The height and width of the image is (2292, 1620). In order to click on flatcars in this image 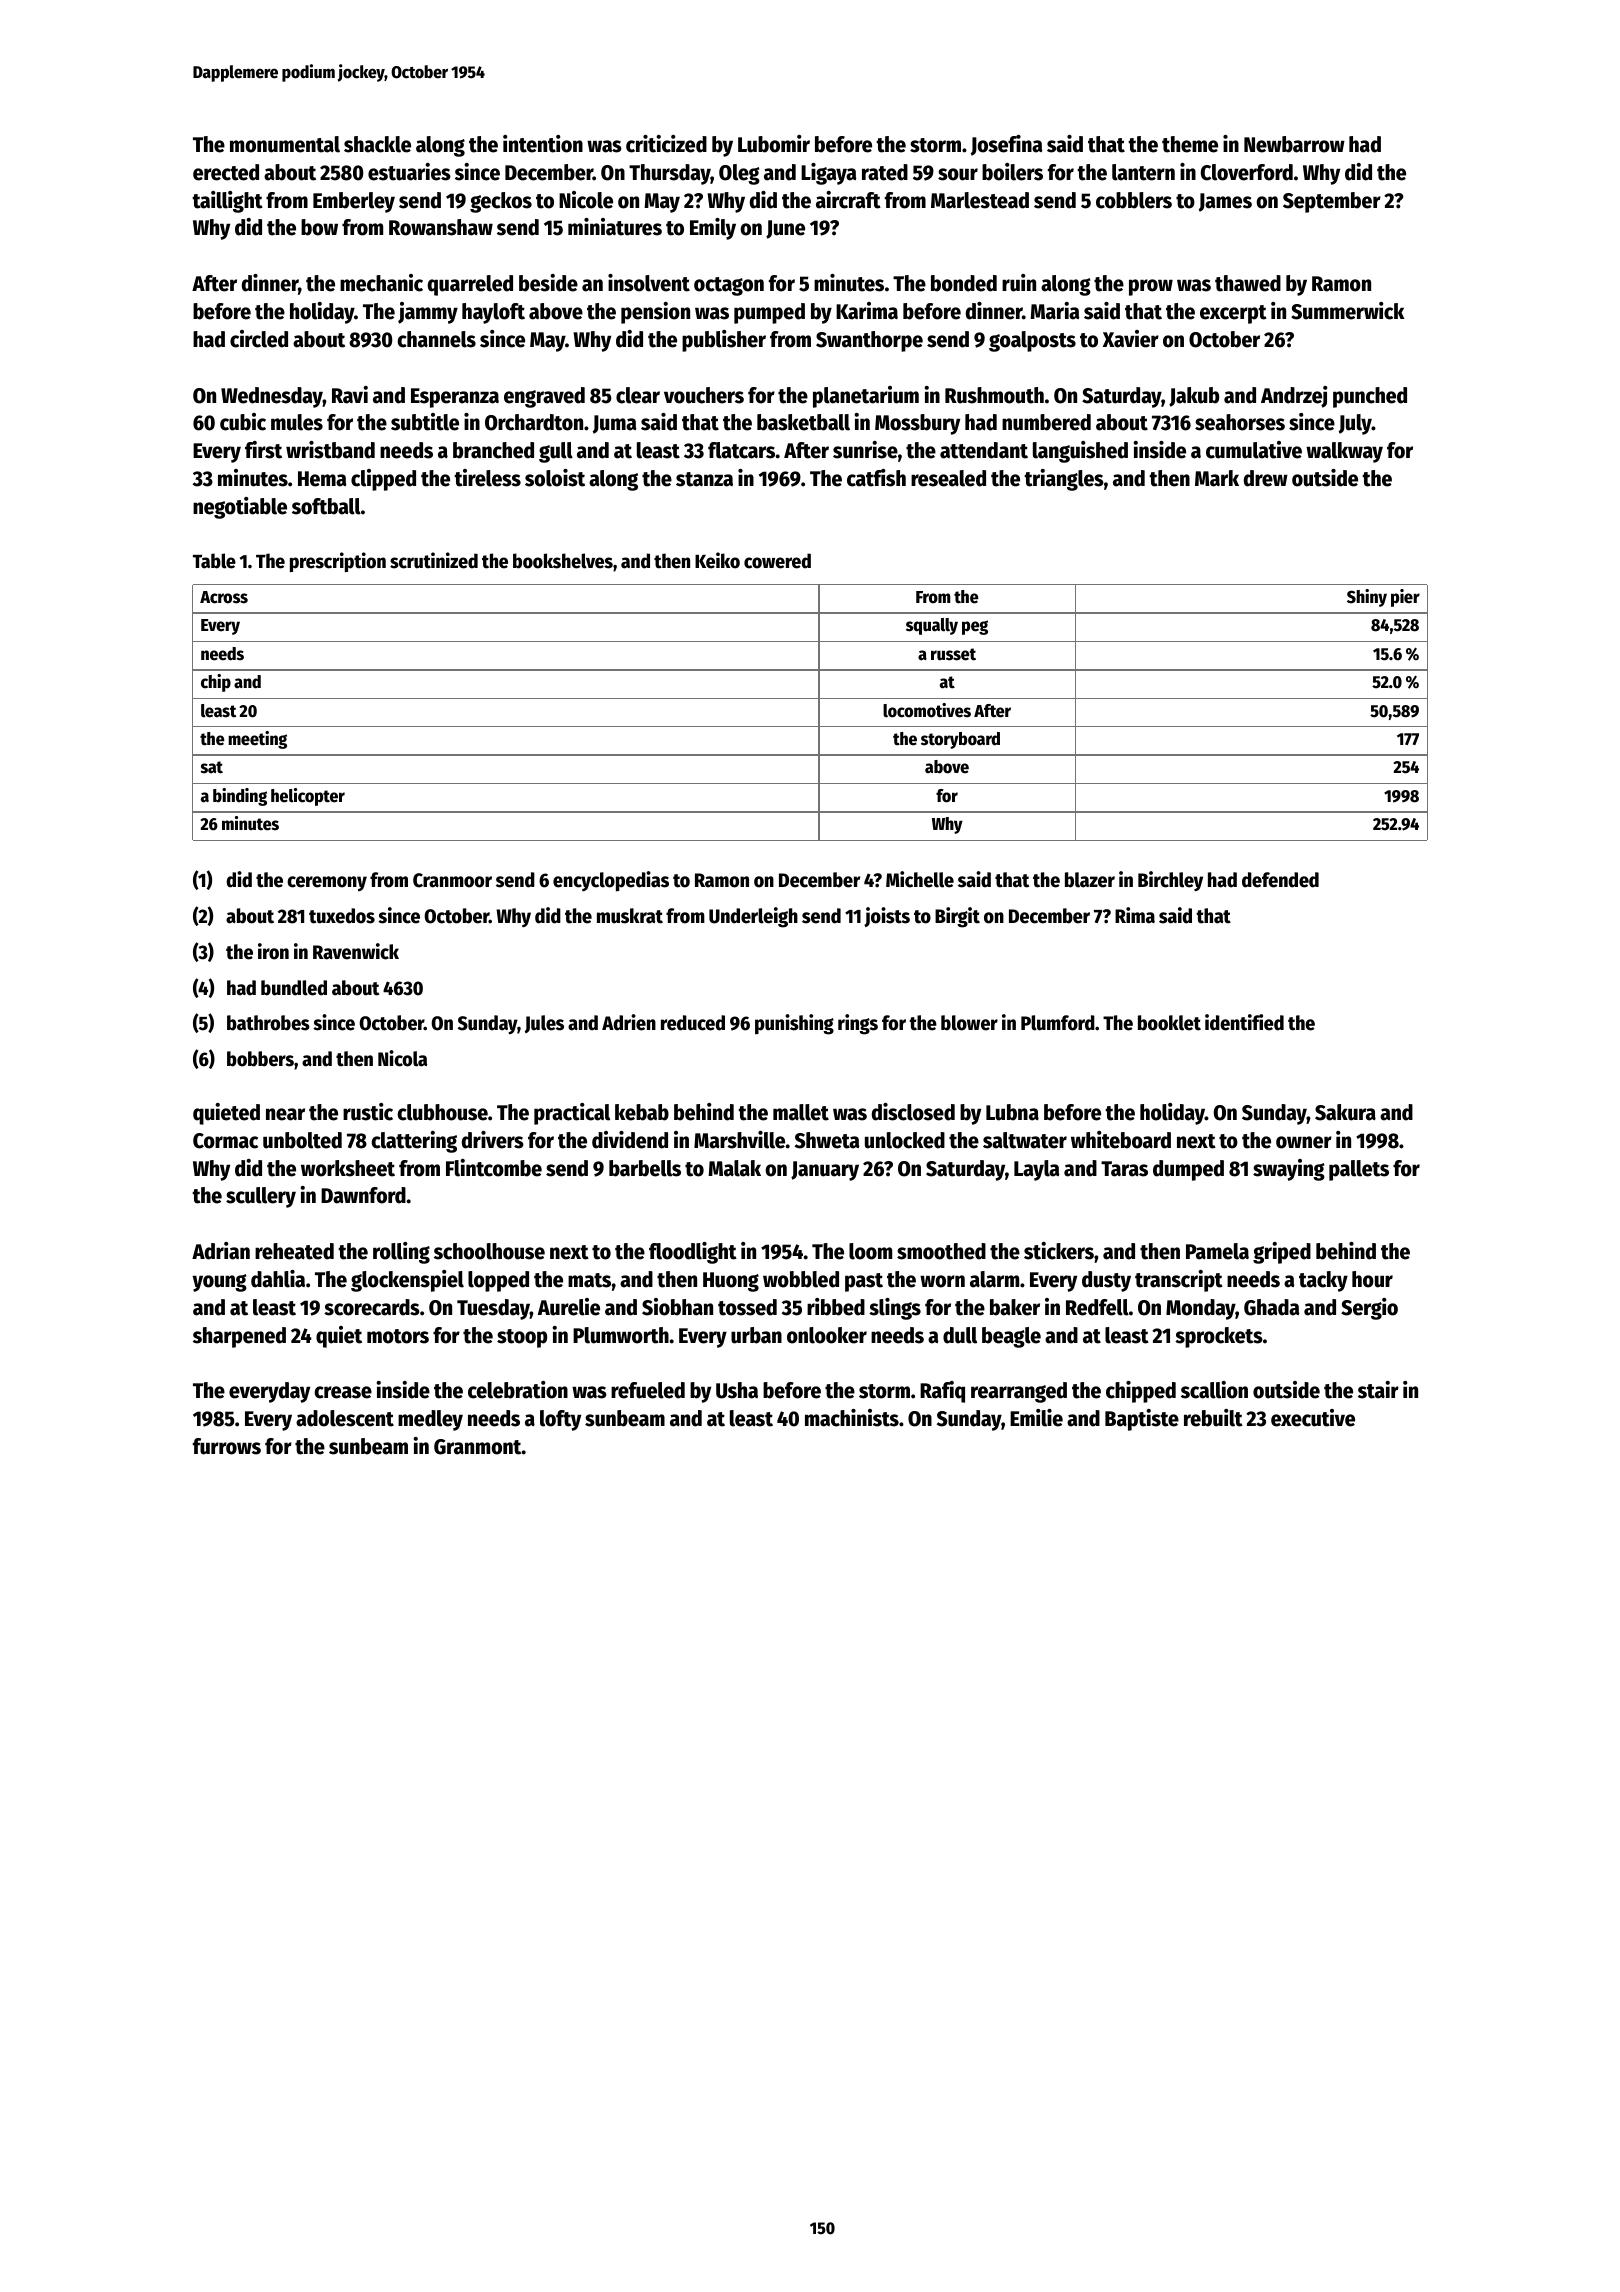, I will do `click(742, 450)`.
